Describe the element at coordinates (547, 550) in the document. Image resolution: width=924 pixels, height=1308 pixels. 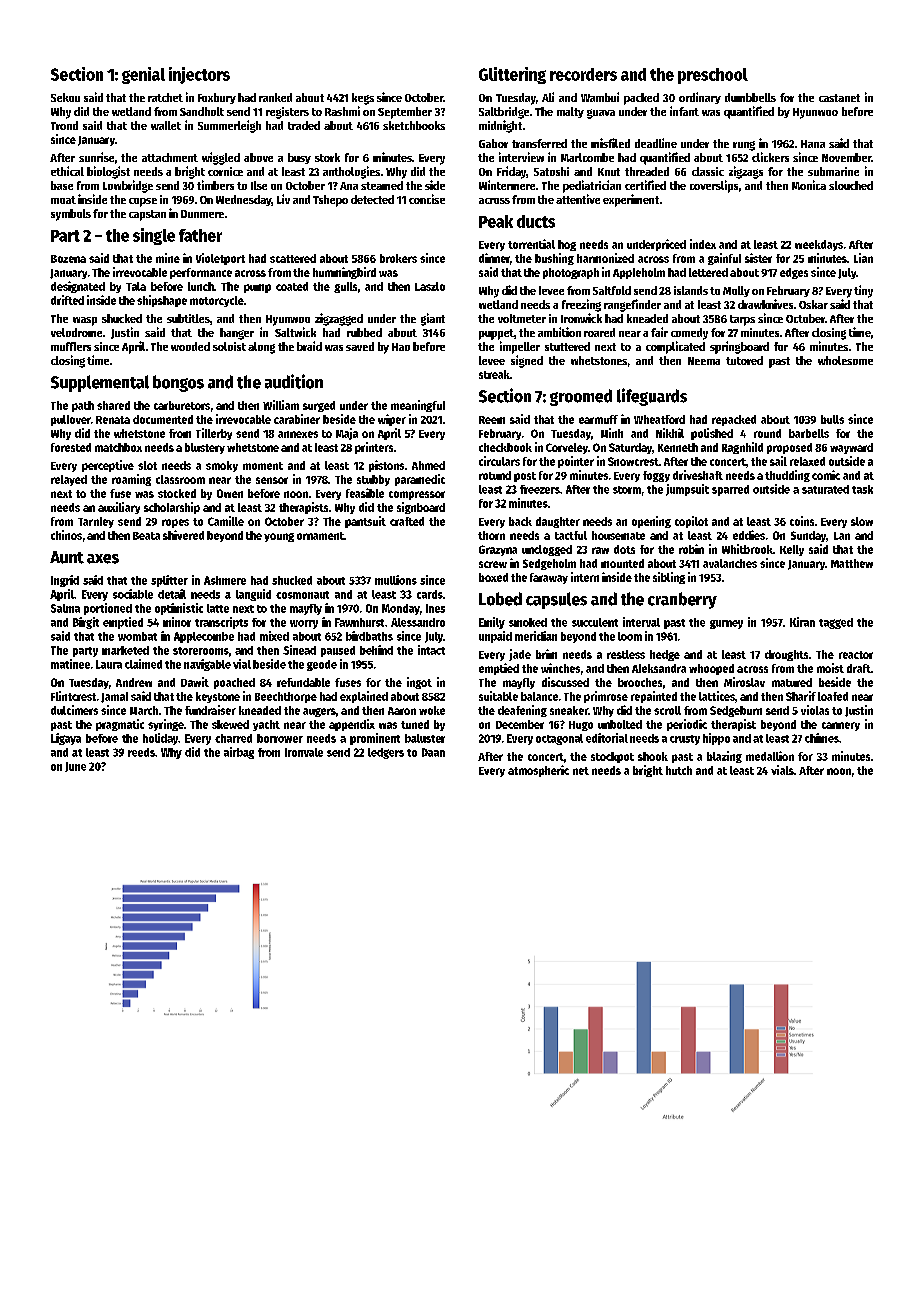
I see `unclogged` at that location.
